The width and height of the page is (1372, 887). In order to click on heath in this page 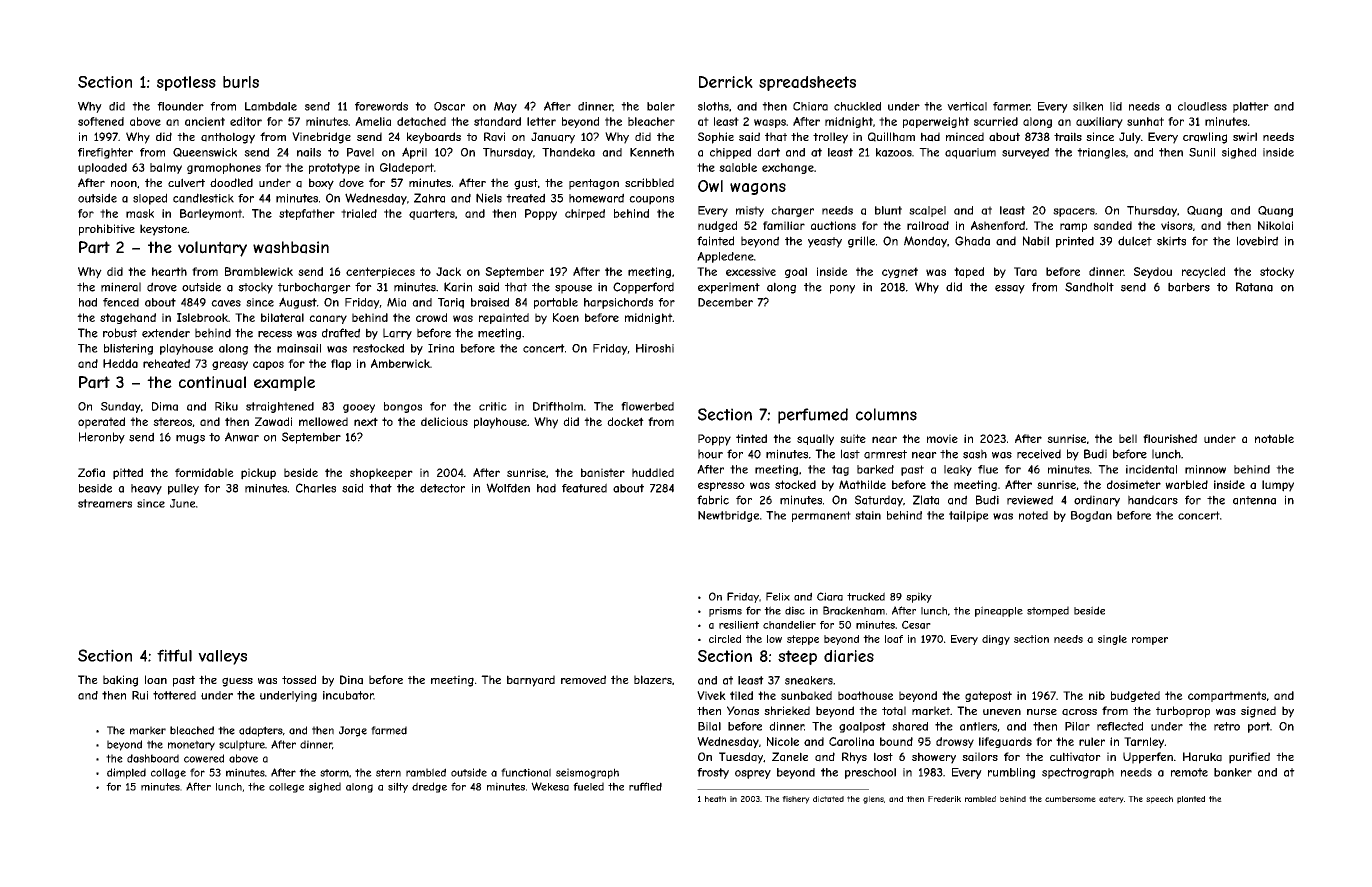, I will do `click(715, 799)`.
